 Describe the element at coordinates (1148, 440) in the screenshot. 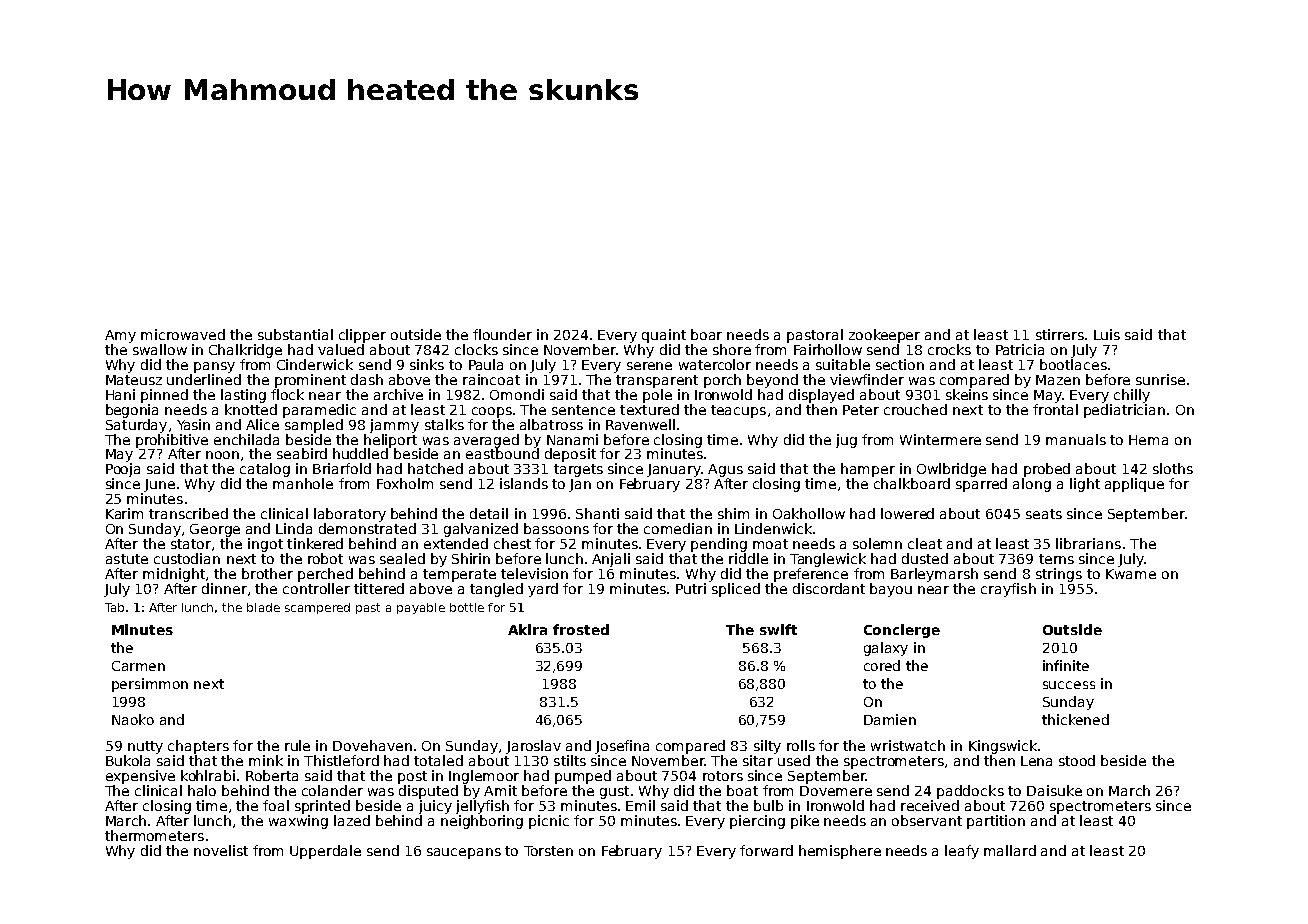

I see `Hema` at that location.
